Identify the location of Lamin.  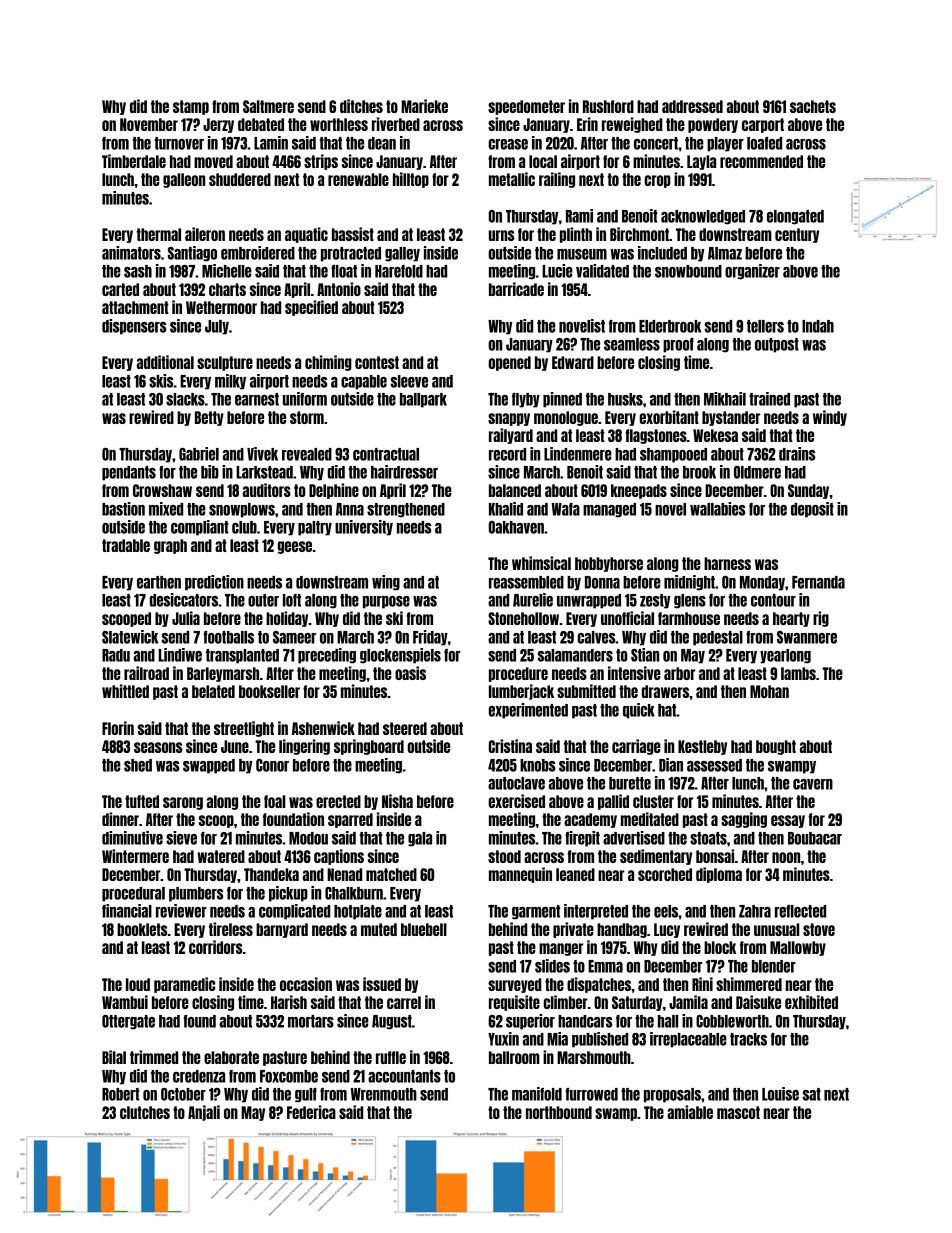
(271, 143).
